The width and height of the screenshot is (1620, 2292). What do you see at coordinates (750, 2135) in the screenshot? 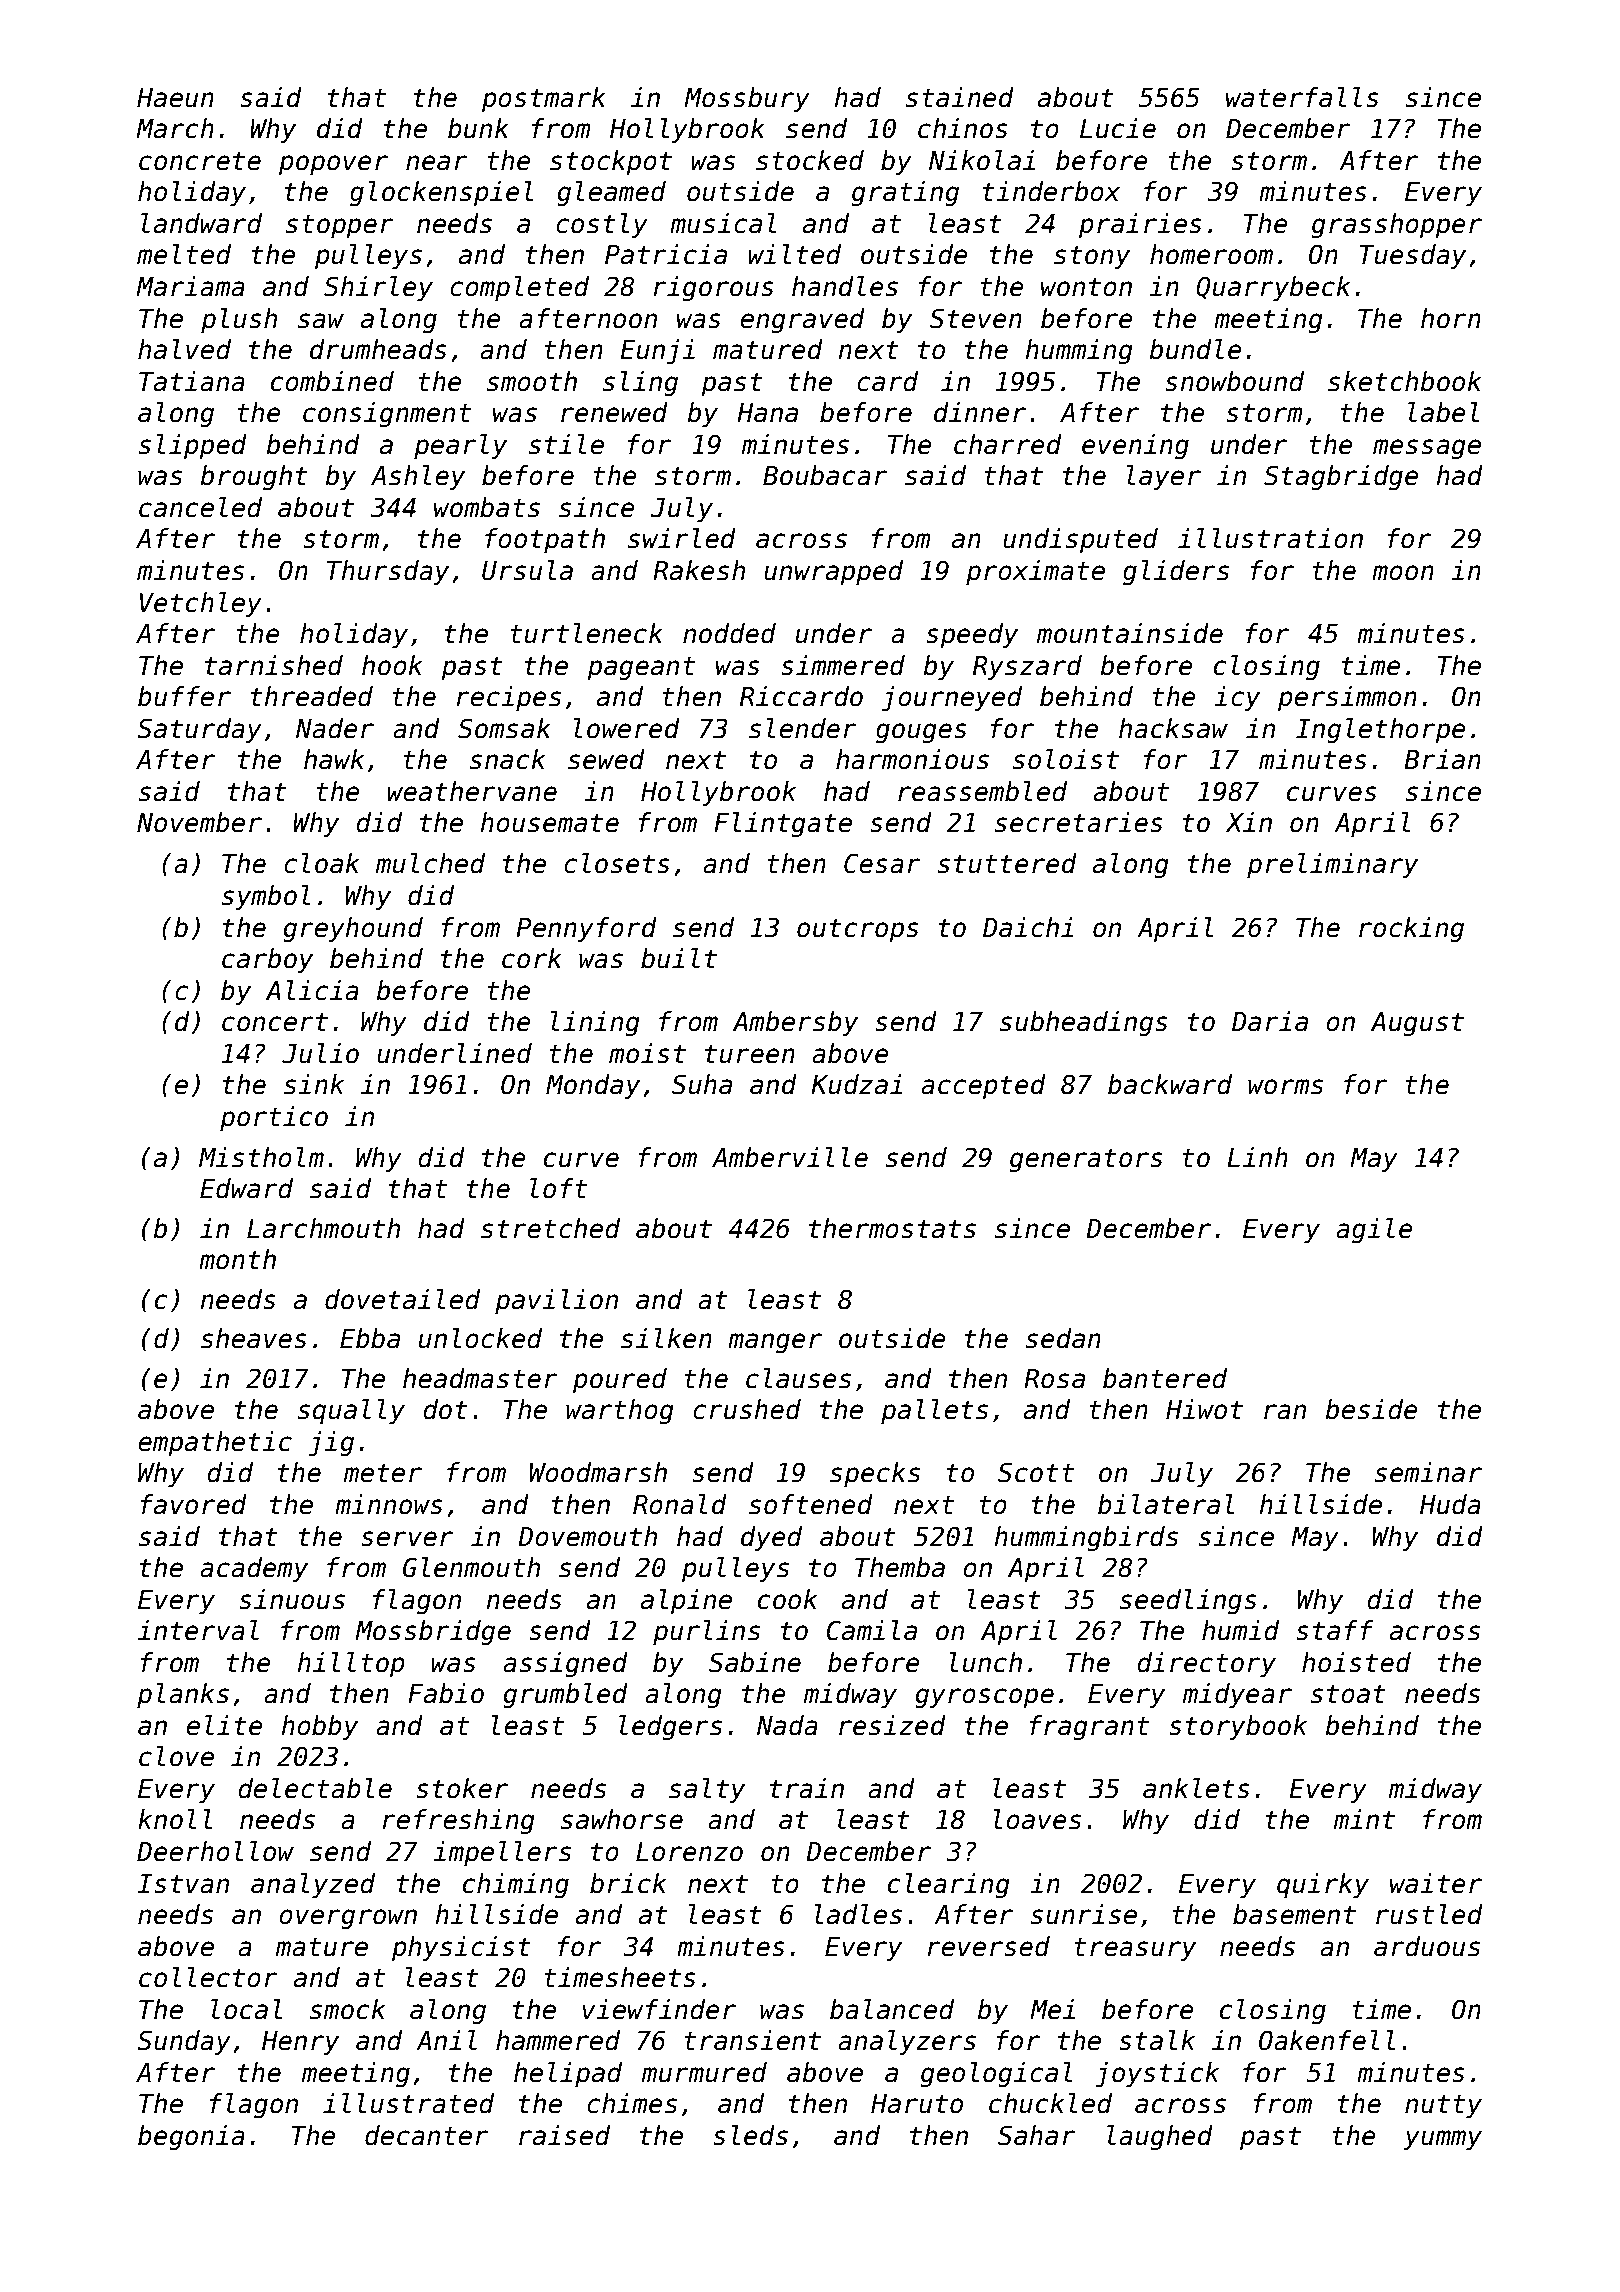
I see `sleds` at bounding box center [750, 2135].
